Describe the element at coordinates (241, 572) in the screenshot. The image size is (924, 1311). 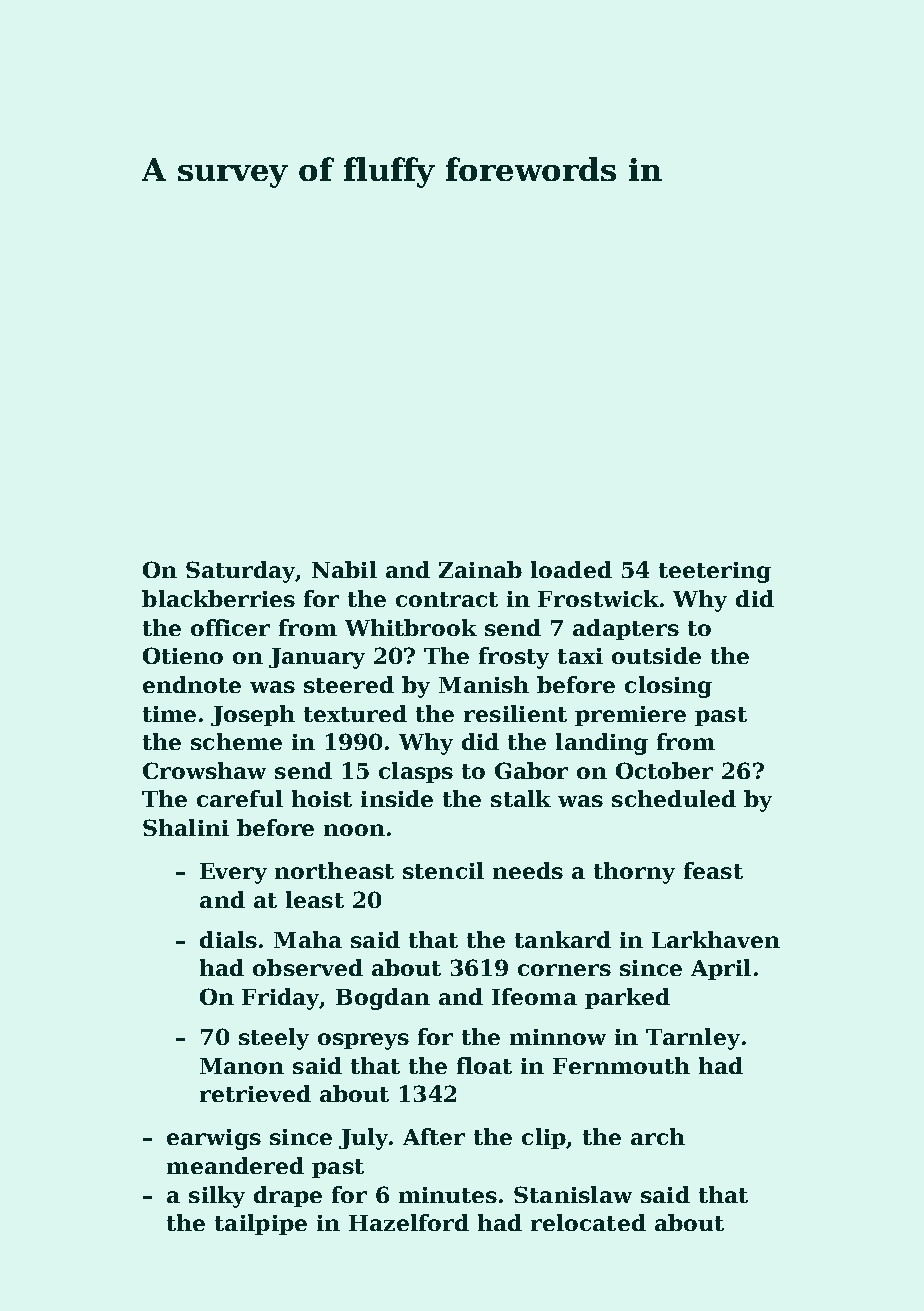
I see `Saturday` at that location.
